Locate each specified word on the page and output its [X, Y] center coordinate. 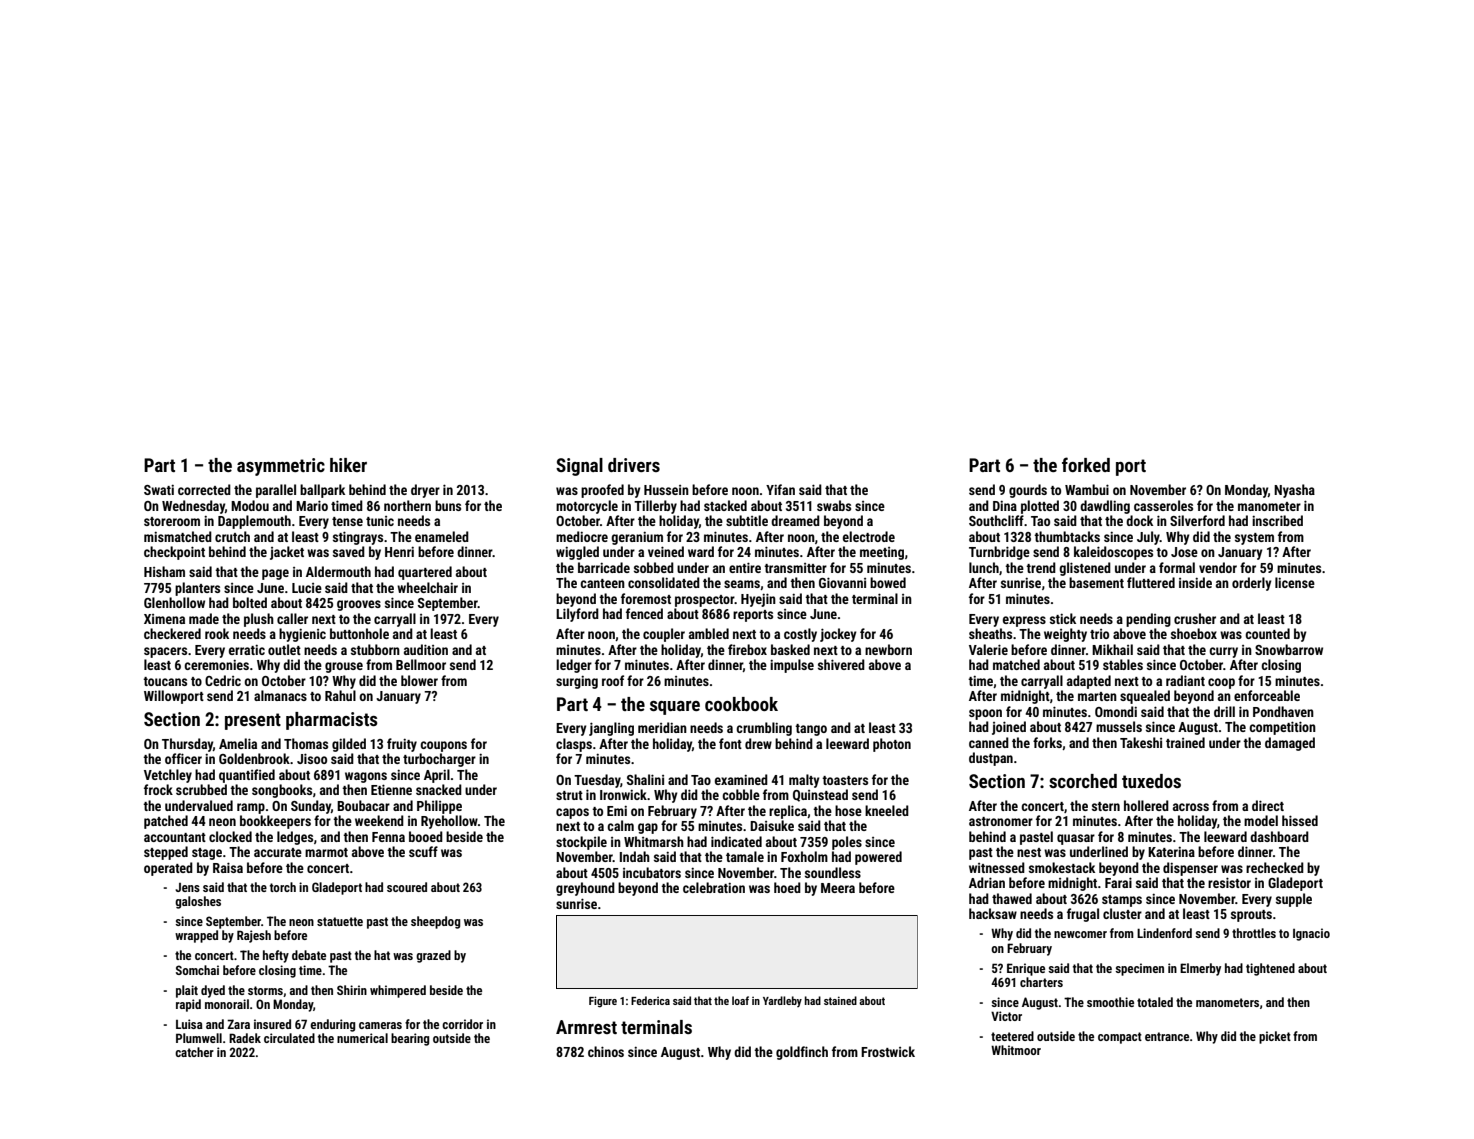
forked [1086, 464]
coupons [443, 746]
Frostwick [888, 1051]
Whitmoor [1016, 1050]
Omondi [1116, 711]
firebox [747, 649]
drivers [634, 465]
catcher [194, 1052]
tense [347, 521]
